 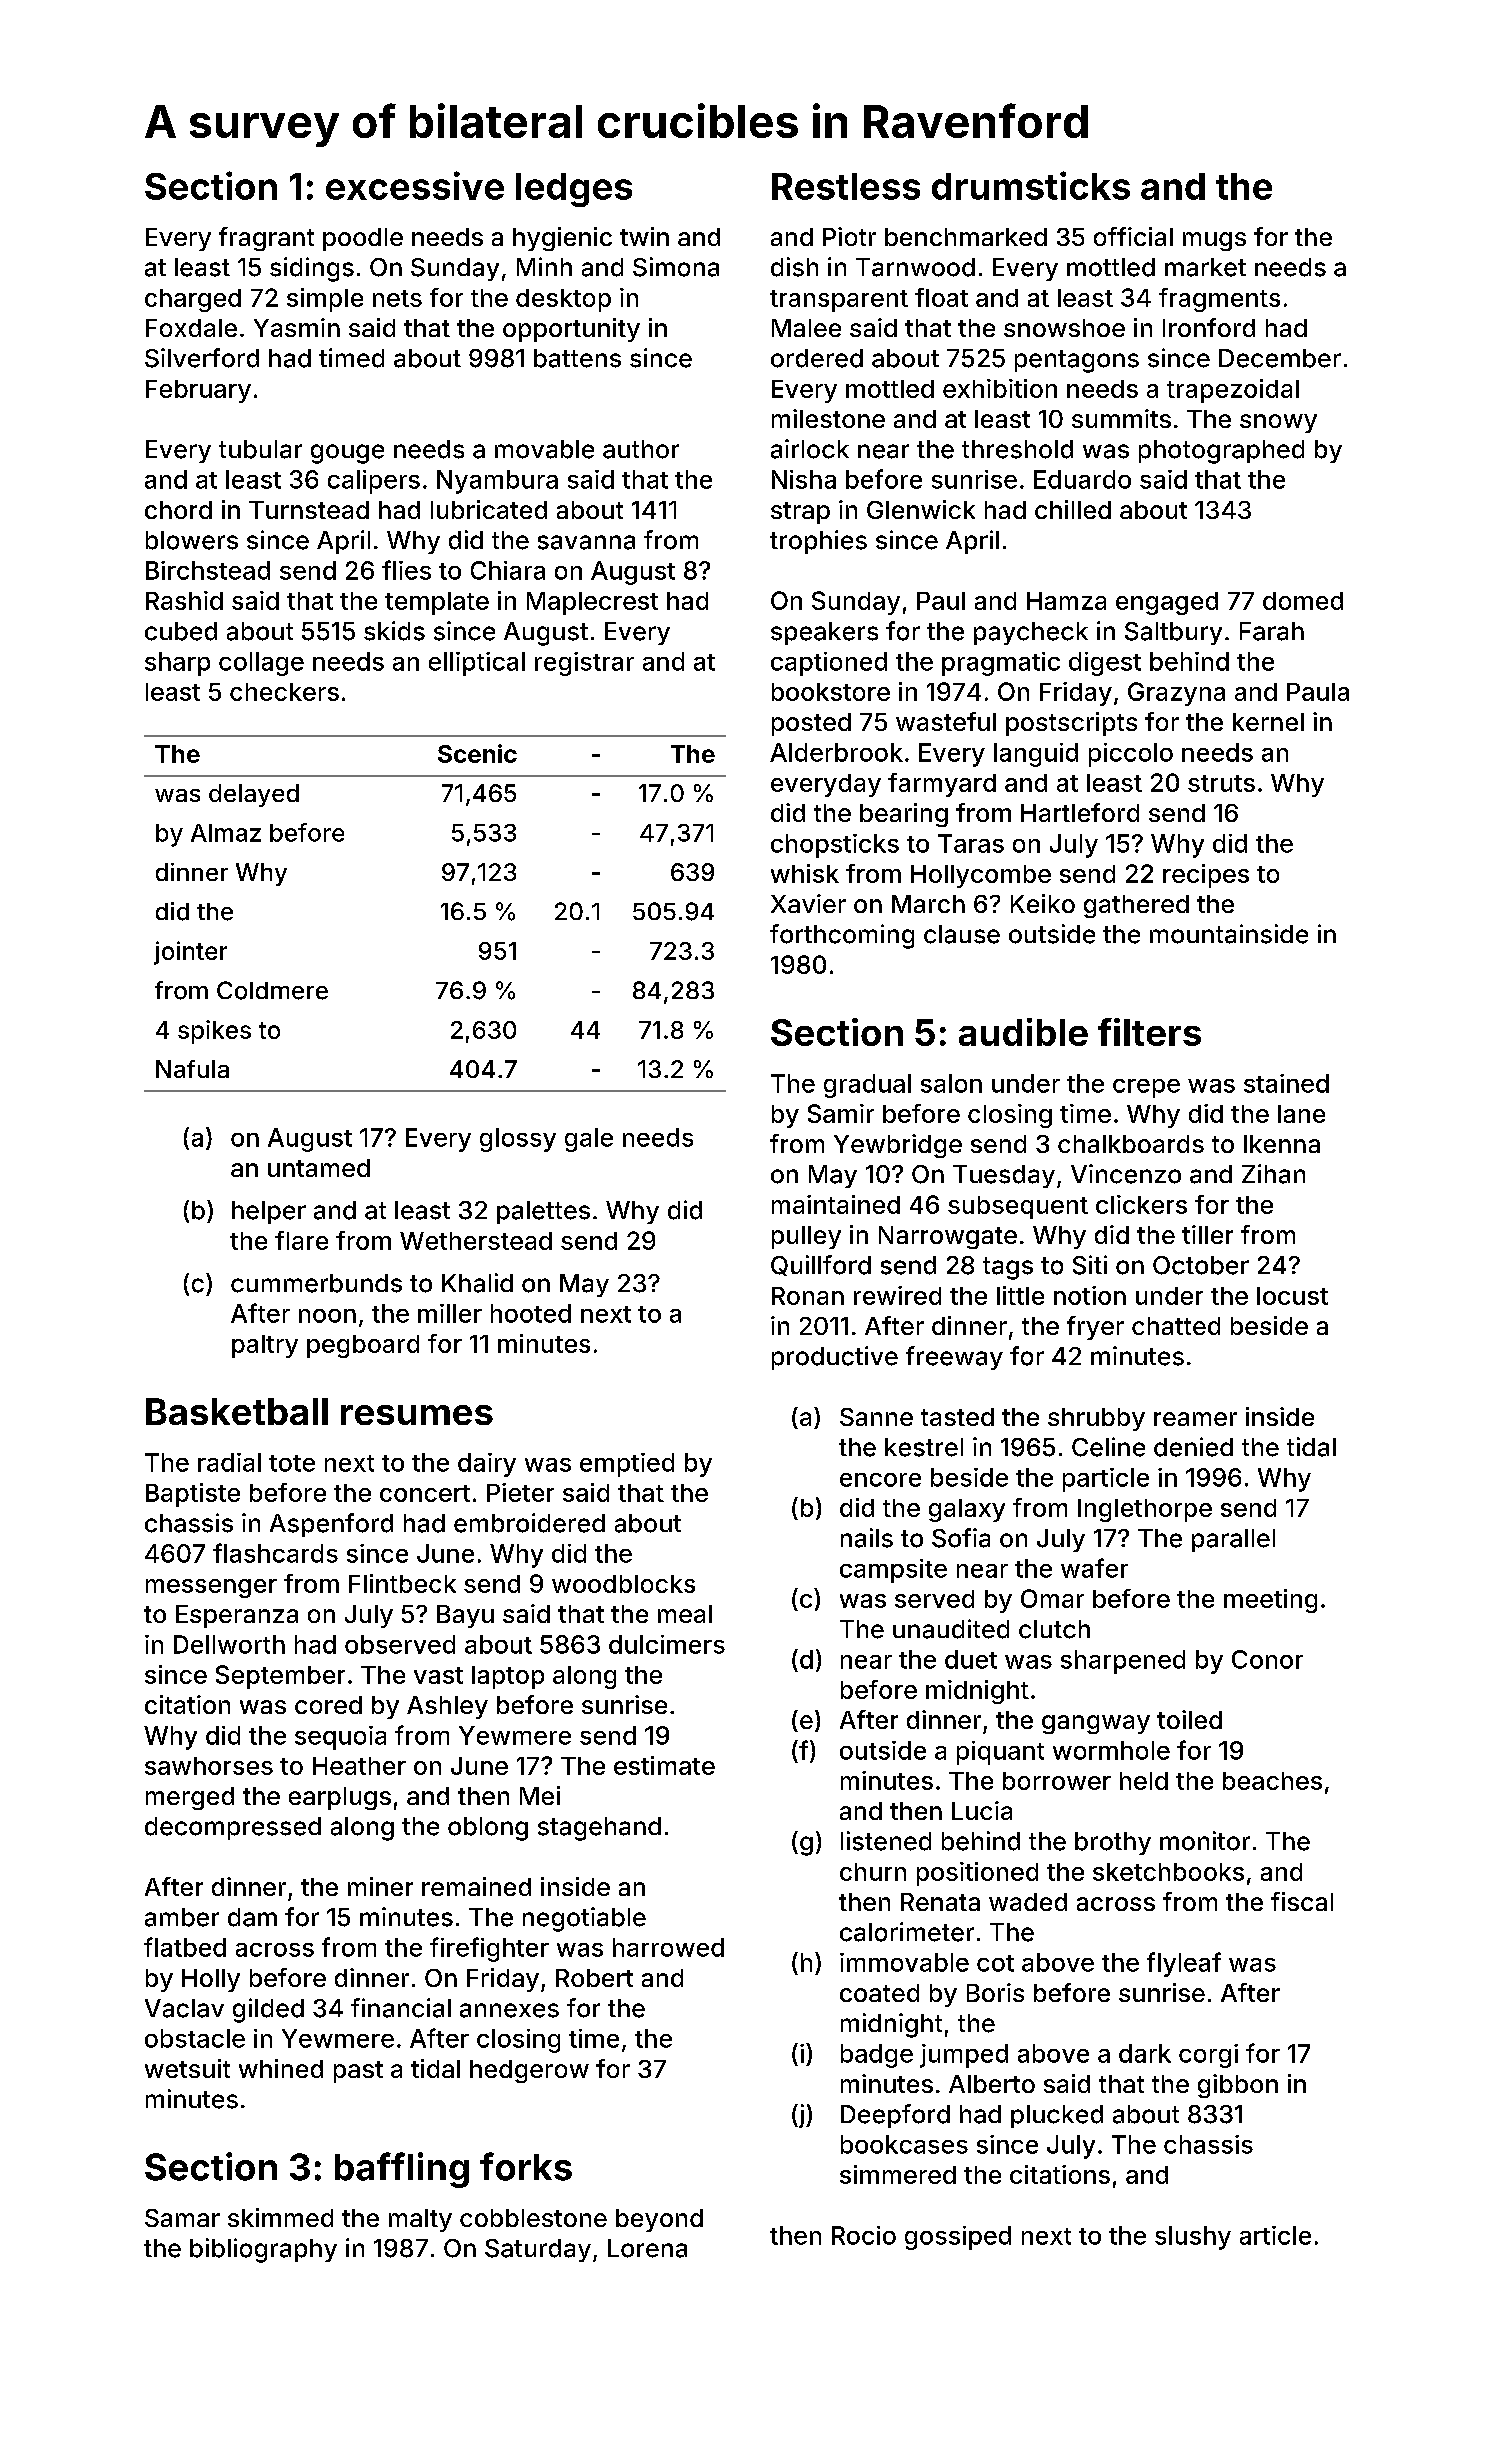 What do you see at coordinates (676, 267) in the image?
I see `Simona` at bounding box center [676, 267].
